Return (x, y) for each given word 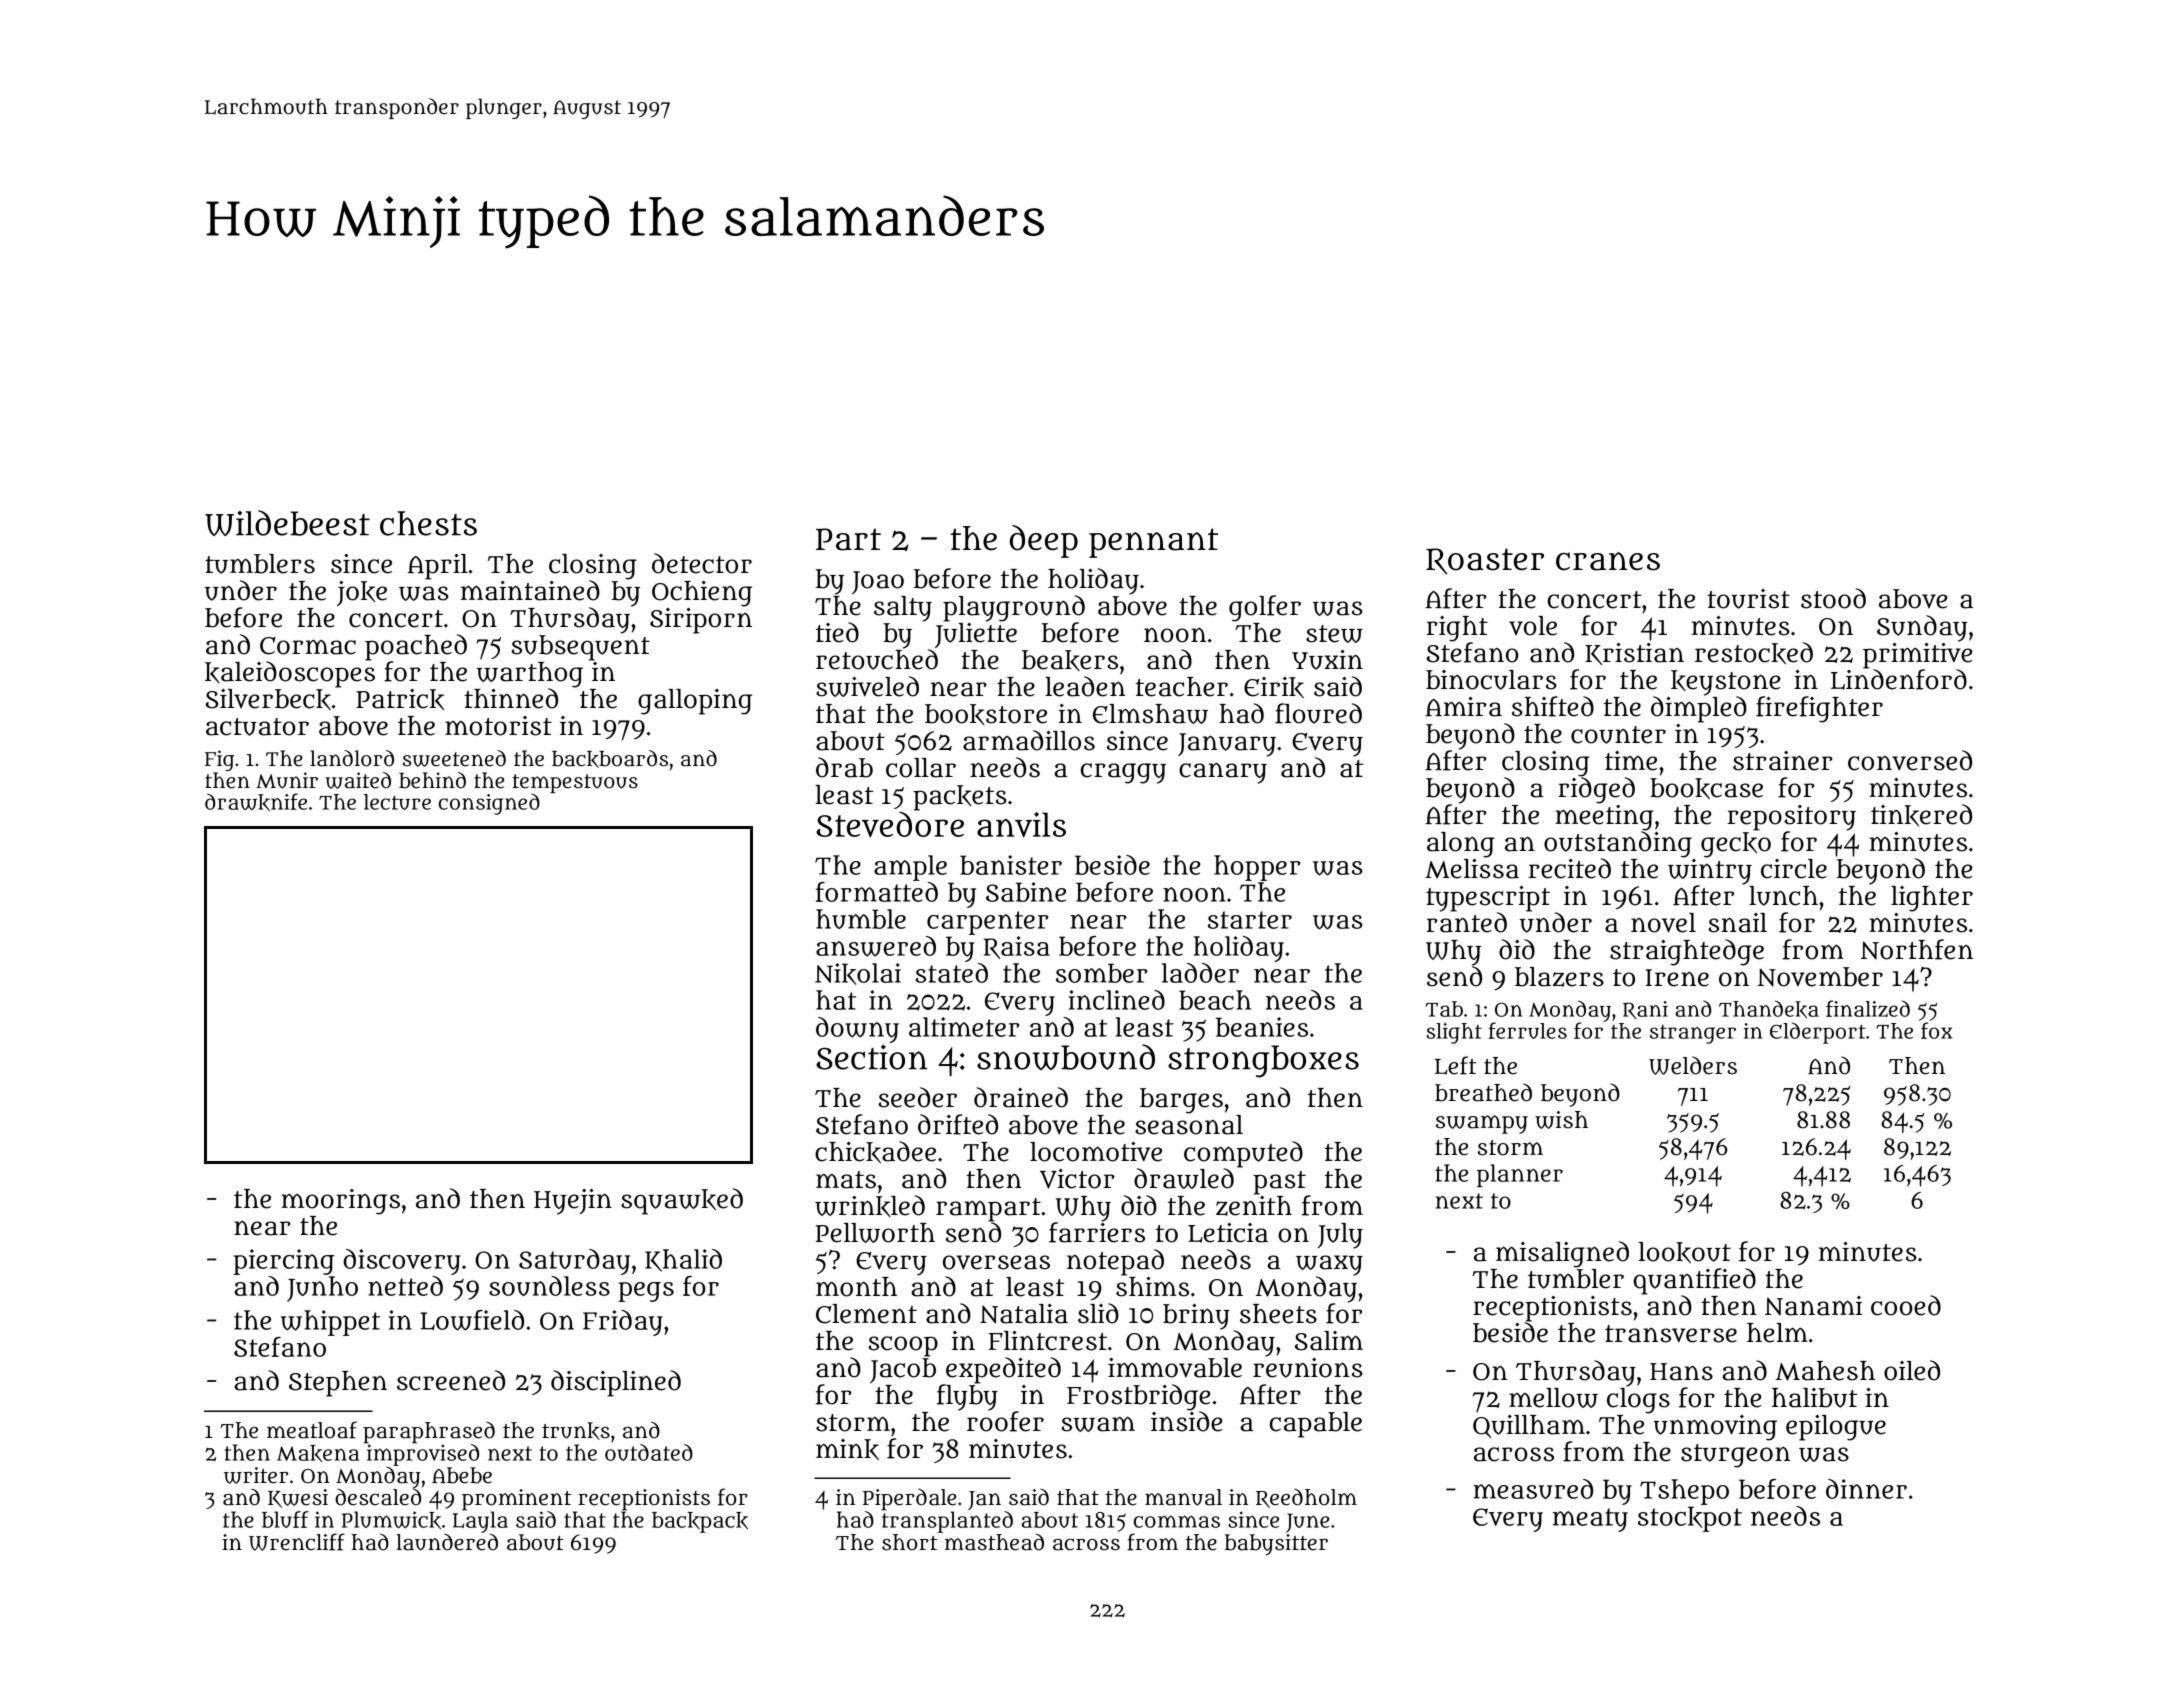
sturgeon (1735, 1456)
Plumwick (391, 1520)
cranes (1608, 561)
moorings (340, 1202)
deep (1043, 541)
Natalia (1024, 1314)
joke (362, 593)
